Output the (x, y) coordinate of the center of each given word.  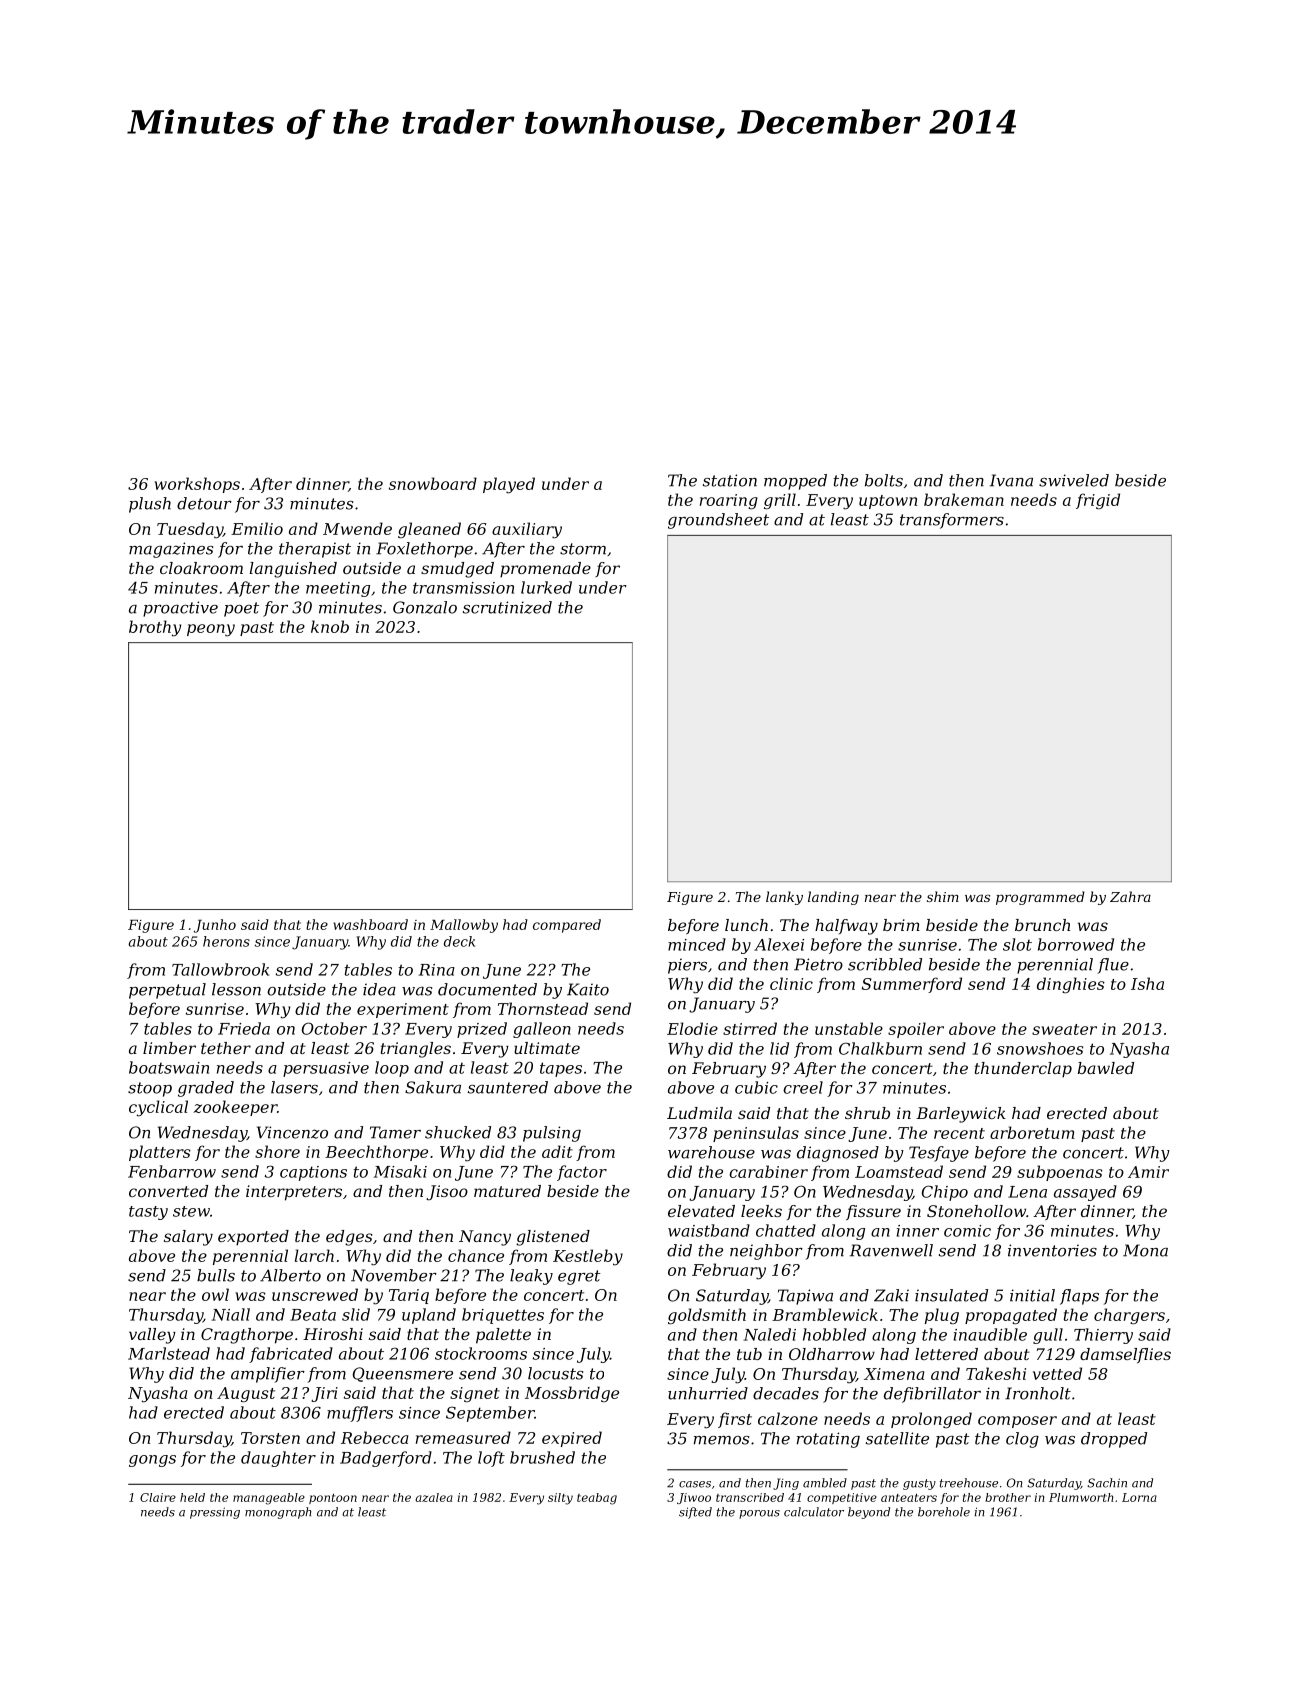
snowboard (433, 483)
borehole (944, 1512)
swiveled (1074, 480)
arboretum (1032, 1132)
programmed (1040, 898)
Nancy (485, 1238)
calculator (814, 1512)
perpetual (167, 991)
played (509, 485)
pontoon (333, 1498)
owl (215, 1294)
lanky (784, 898)
